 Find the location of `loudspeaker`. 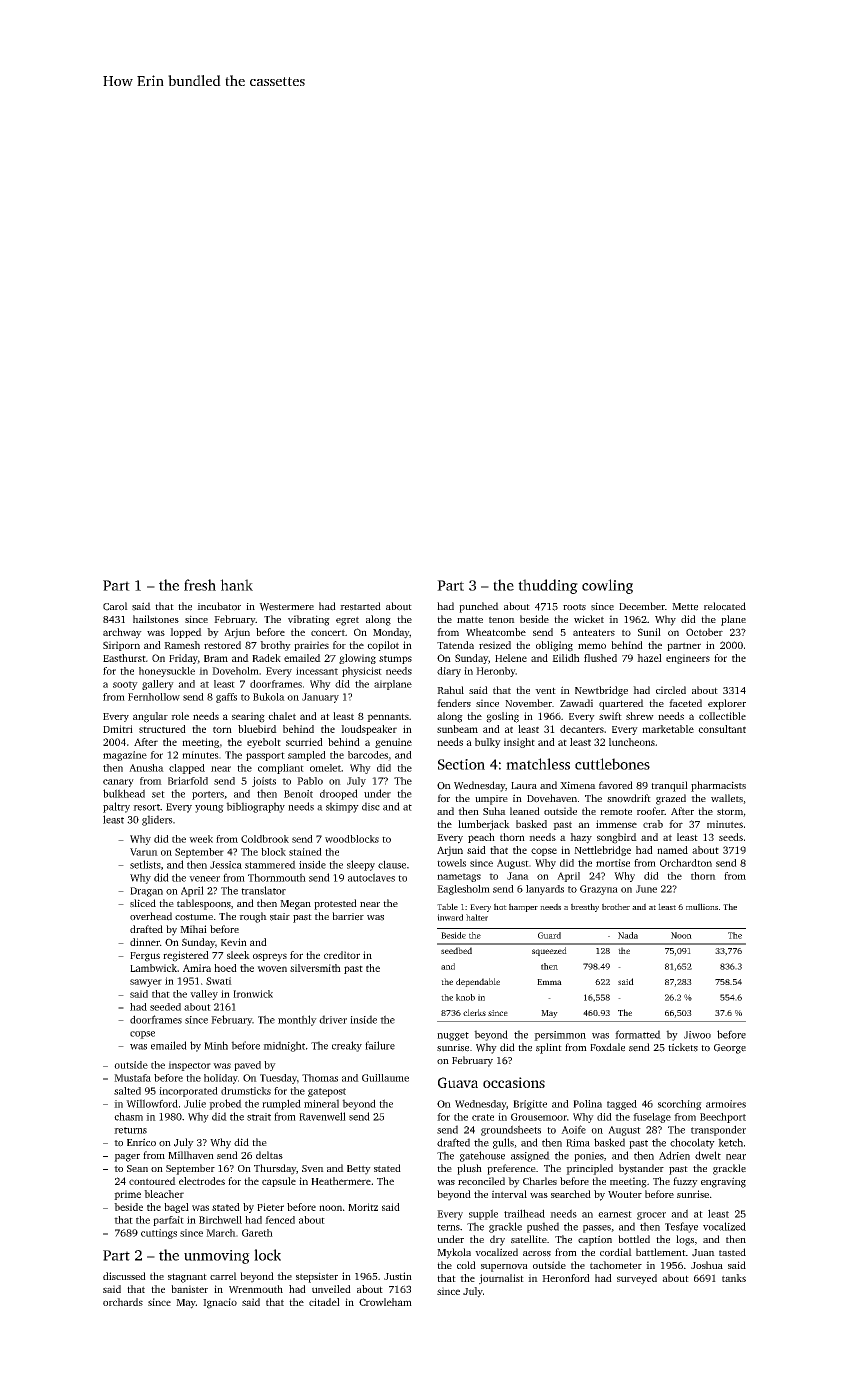

loudspeaker is located at coordinates (369, 730).
